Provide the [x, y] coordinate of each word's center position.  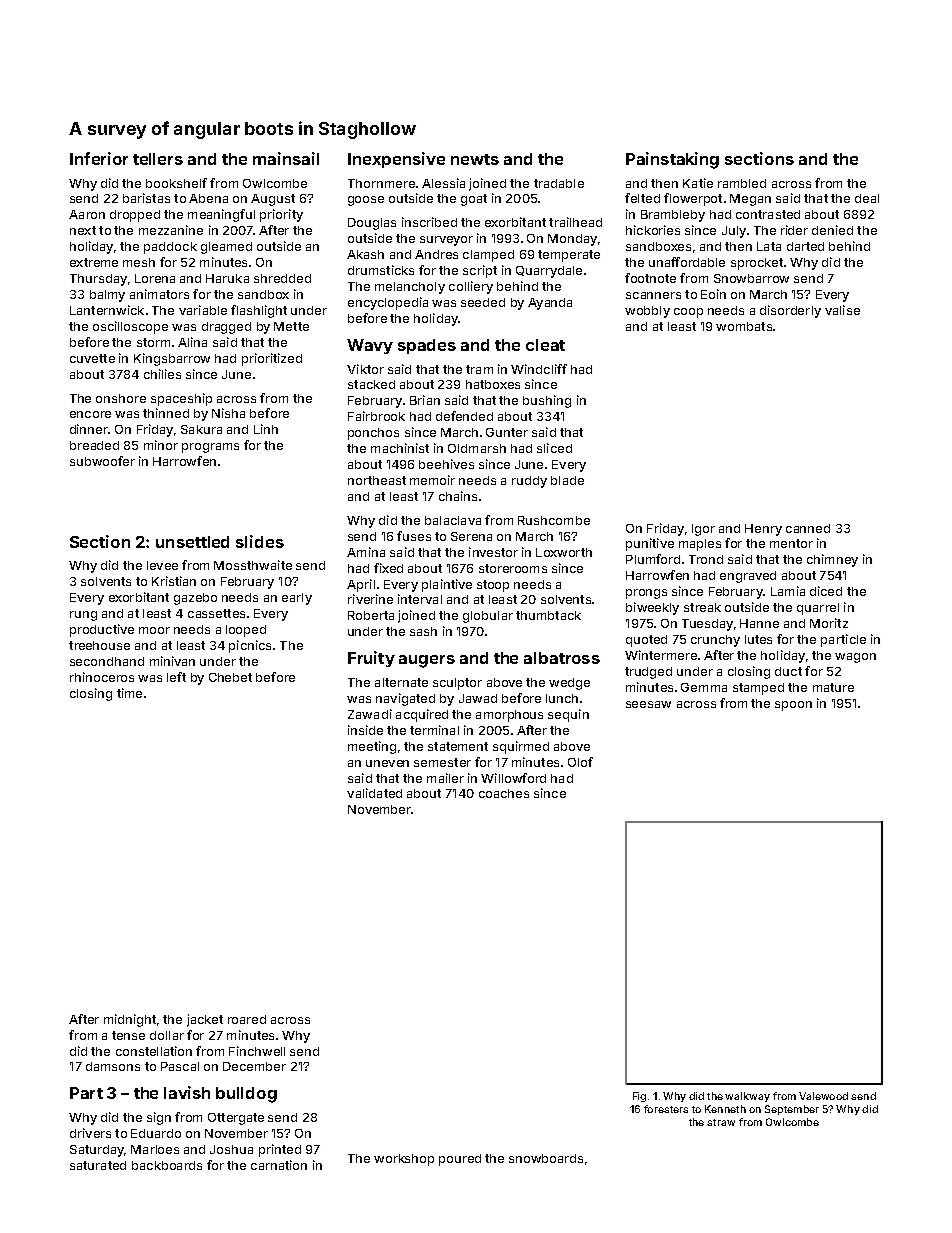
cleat [545, 345]
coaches [504, 793]
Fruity [371, 659]
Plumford [653, 559]
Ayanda [550, 304]
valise [842, 310]
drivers [90, 1133]
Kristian [174, 581]
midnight [130, 1020]
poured [460, 1160]
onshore [121, 398]
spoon [793, 706]
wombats [744, 326]
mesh [139, 262]
